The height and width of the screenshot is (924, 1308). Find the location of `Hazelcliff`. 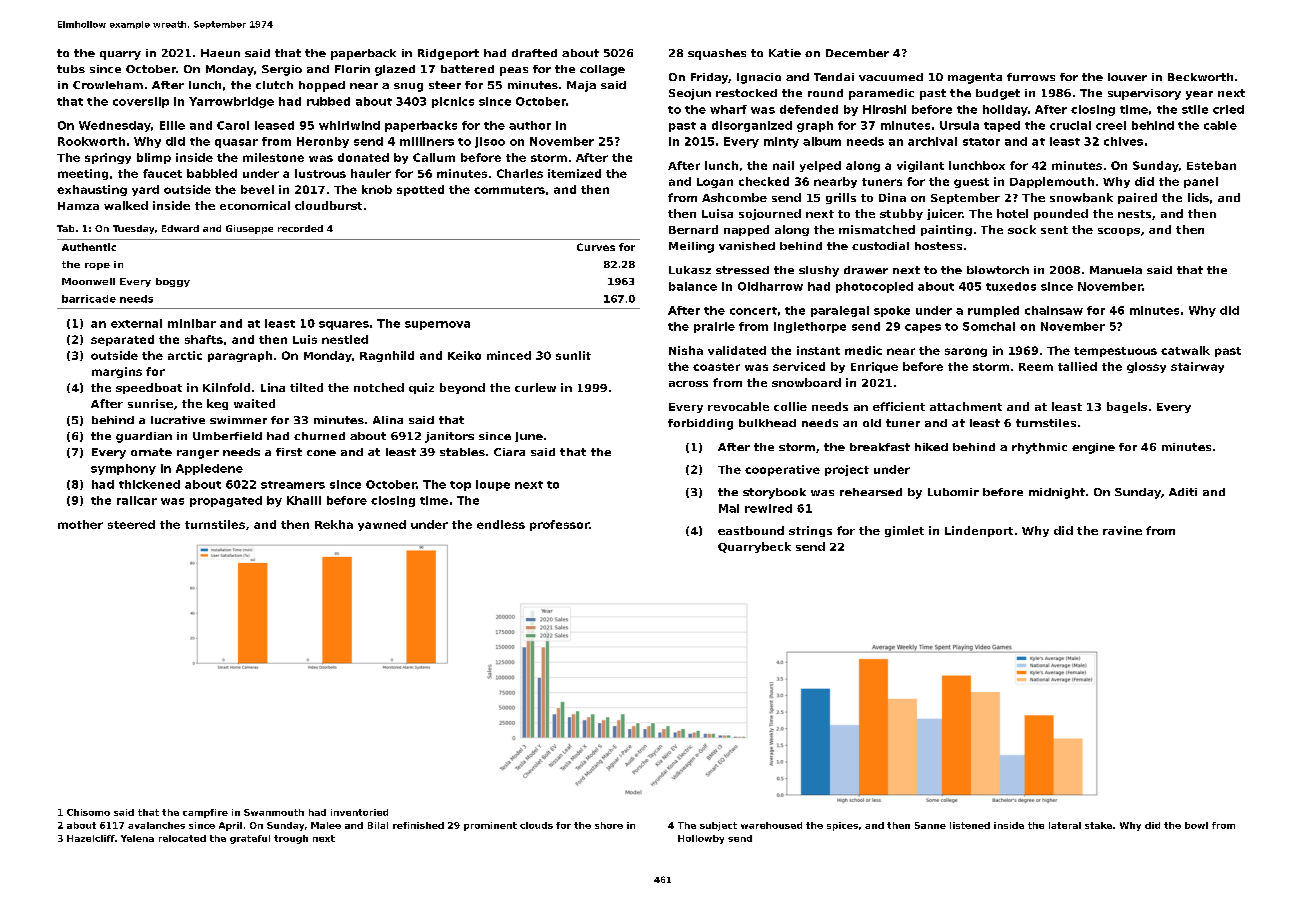

Hazelcliff is located at coordinates (91, 838).
